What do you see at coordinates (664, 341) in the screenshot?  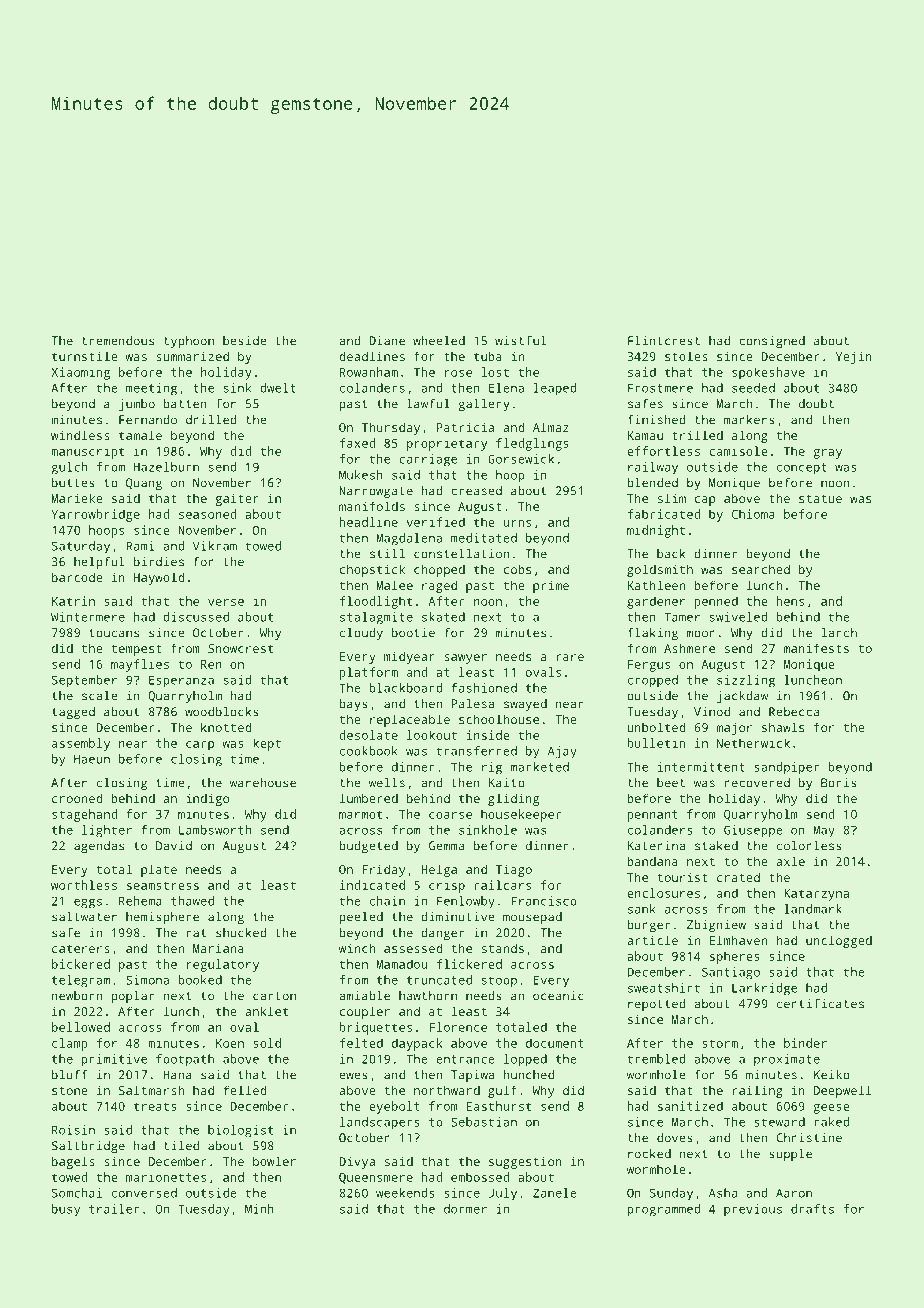 I see `Flintcrest` at bounding box center [664, 341].
